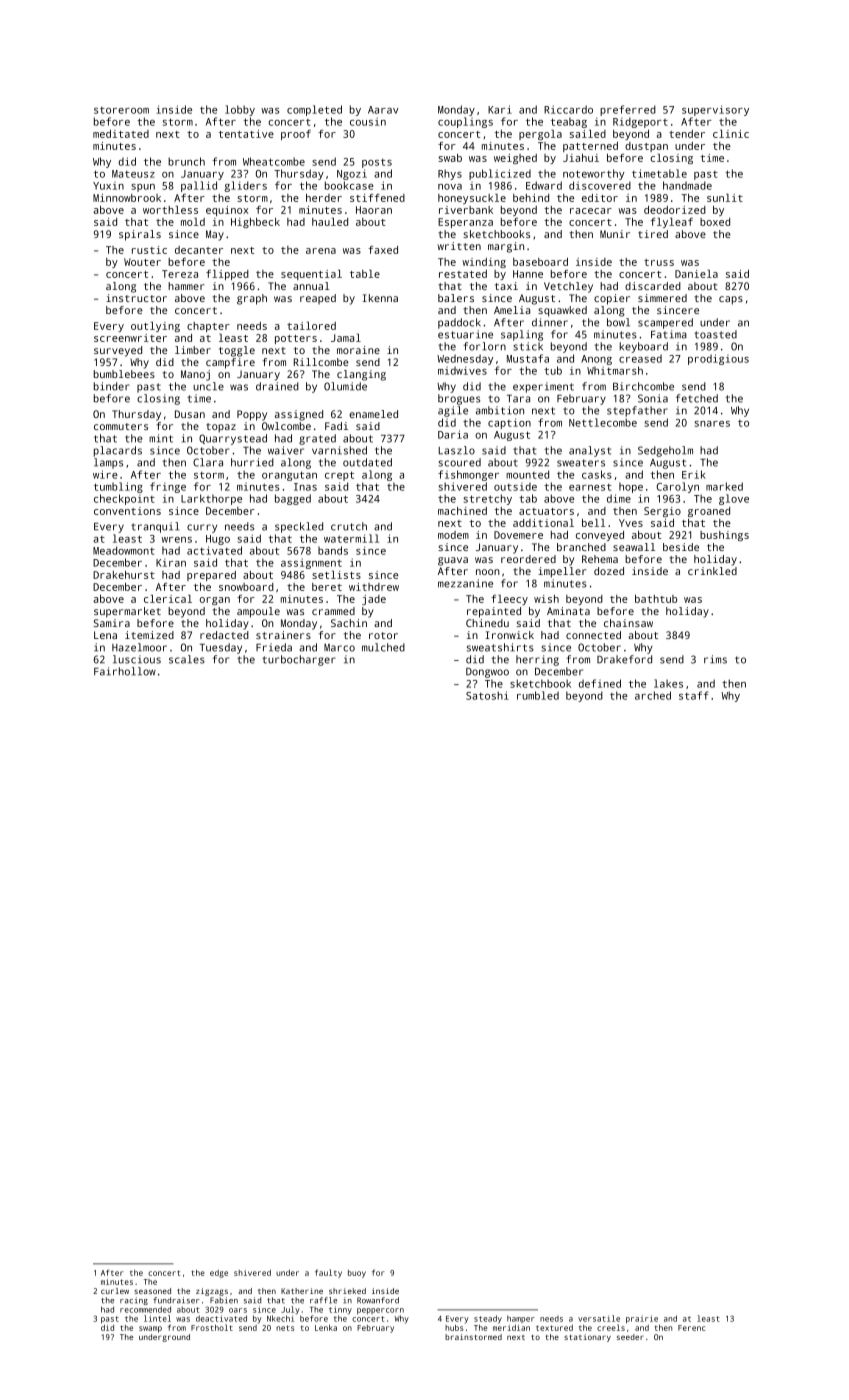  What do you see at coordinates (383, 110) in the screenshot?
I see `Aarav` at bounding box center [383, 110].
